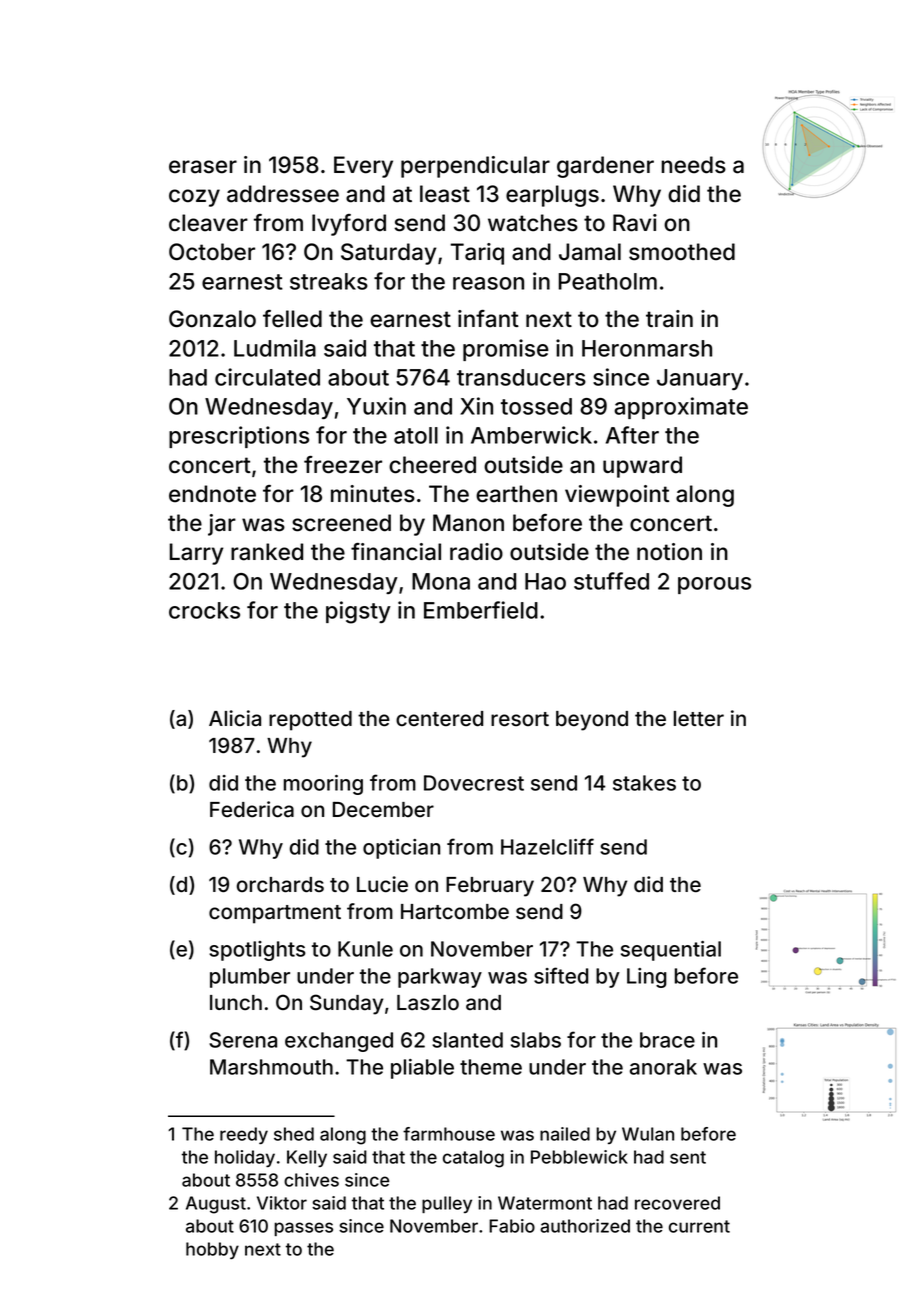  I want to click on crocks, so click(204, 610).
